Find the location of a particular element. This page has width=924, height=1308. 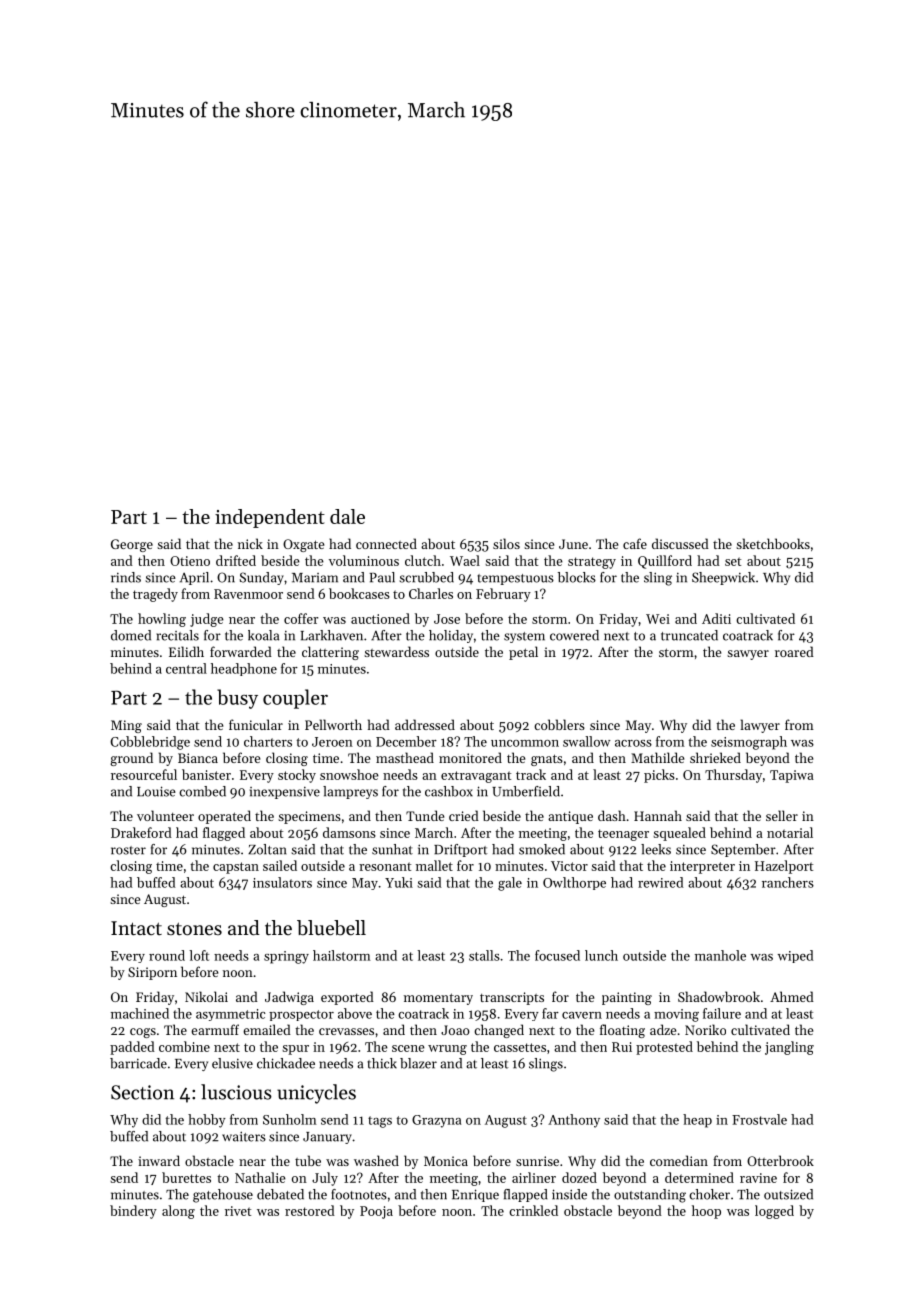

along is located at coordinates (178, 1212).
